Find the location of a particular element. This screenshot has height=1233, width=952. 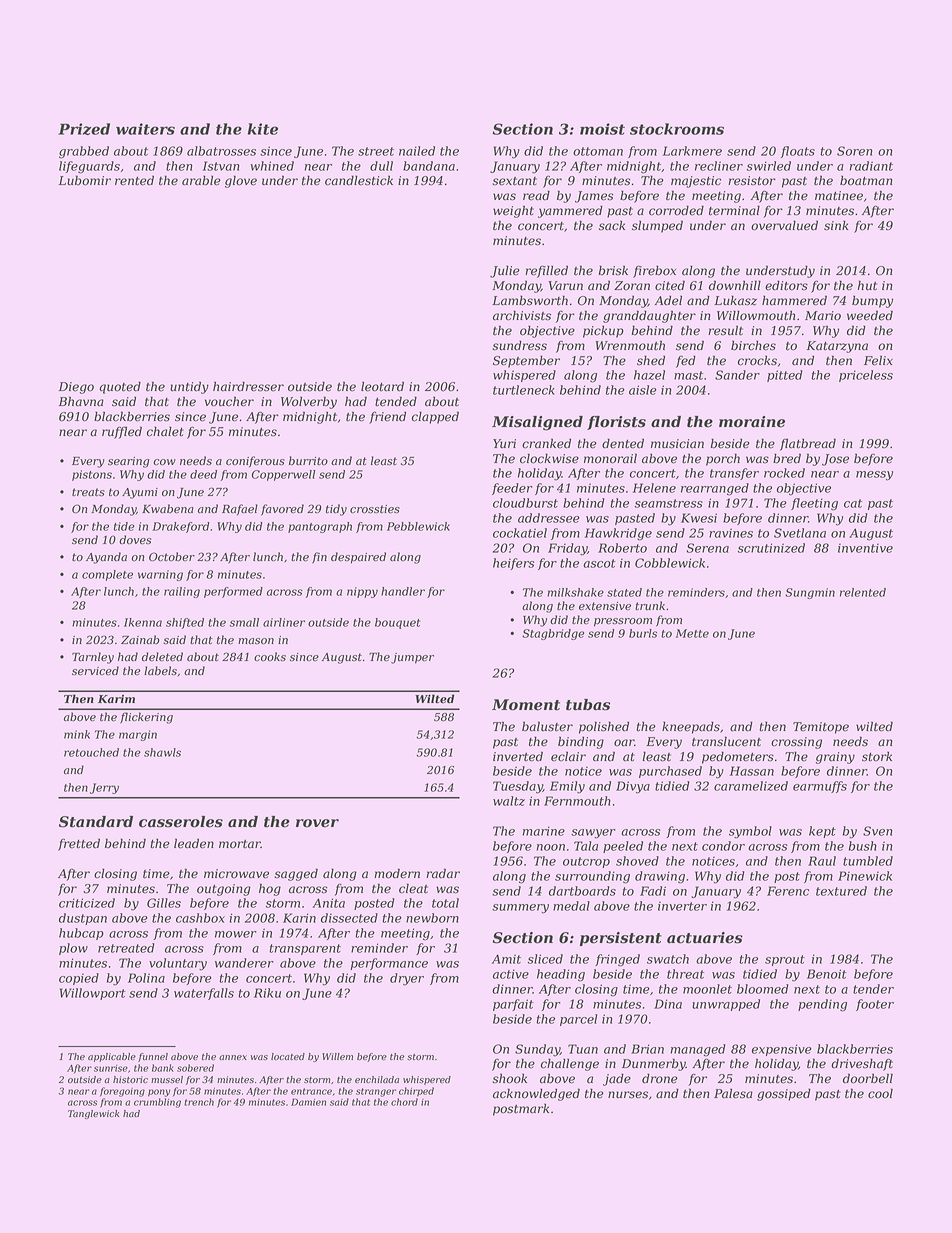

downhill is located at coordinates (735, 285).
